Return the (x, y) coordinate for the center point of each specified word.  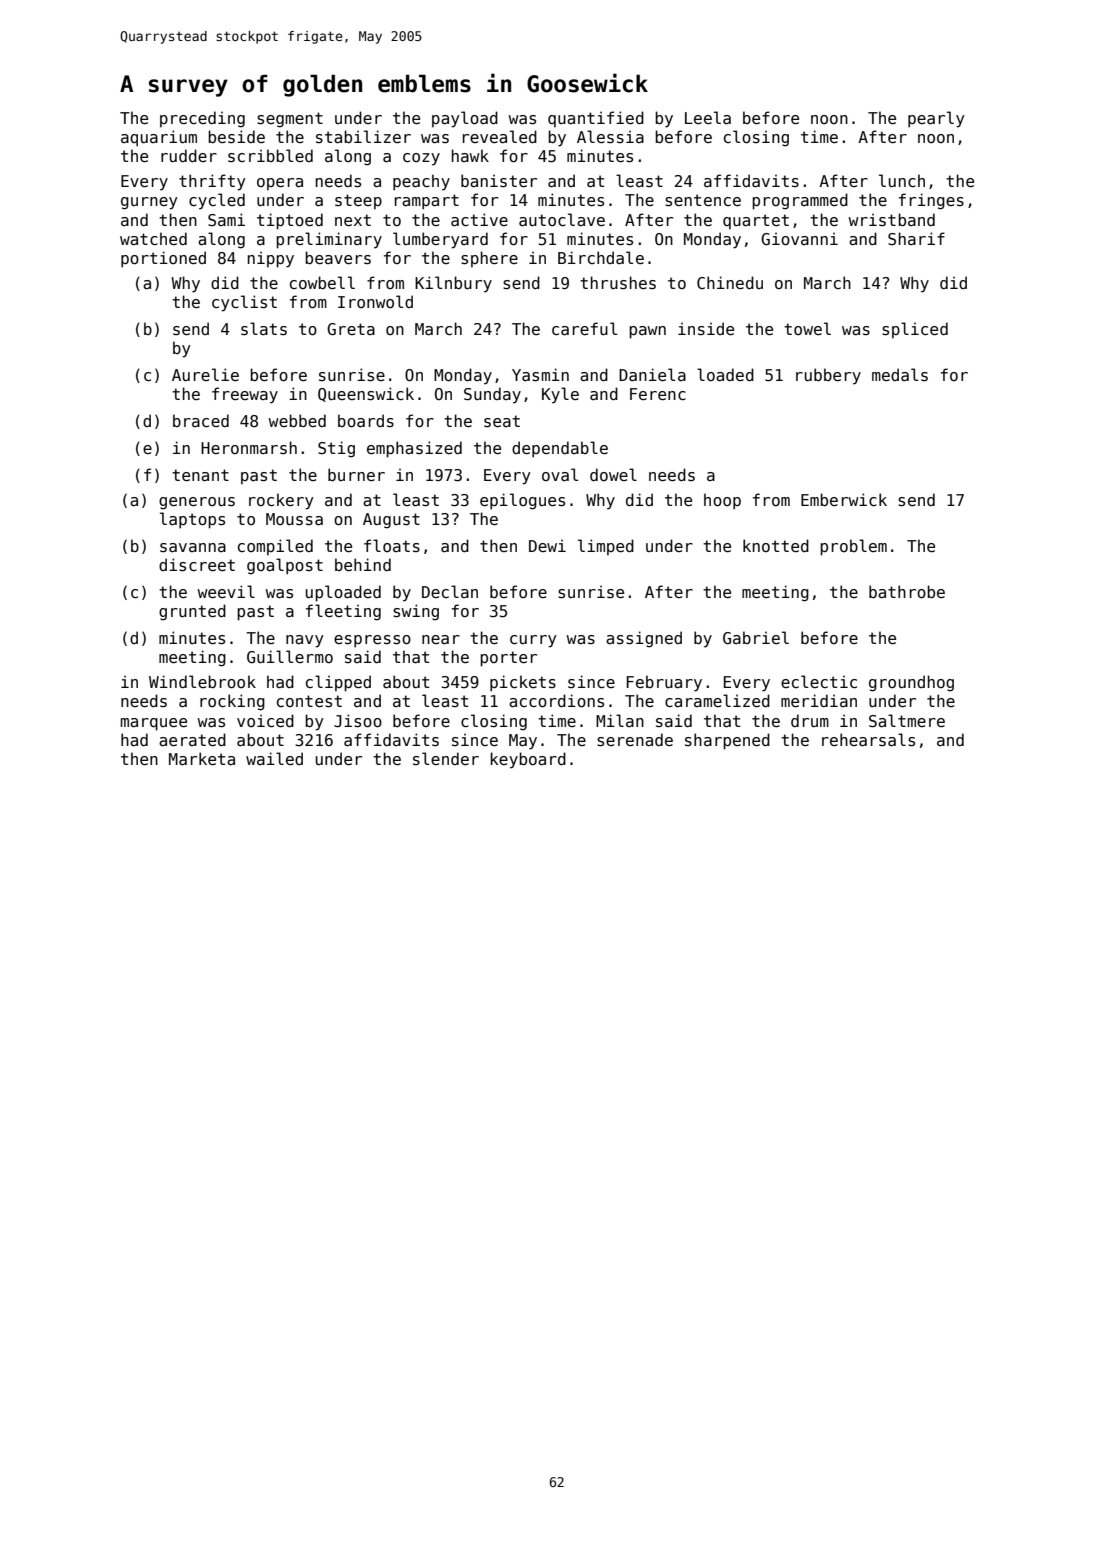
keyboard (528, 760)
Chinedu (730, 282)
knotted (776, 545)
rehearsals (868, 740)
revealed (500, 136)
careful (584, 328)
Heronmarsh (249, 448)
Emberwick (844, 499)
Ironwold (375, 301)
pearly (936, 119)
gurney (149, 203)
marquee (154, 724)
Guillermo (290, 656)
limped (606, 547)
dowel (613, 474)
